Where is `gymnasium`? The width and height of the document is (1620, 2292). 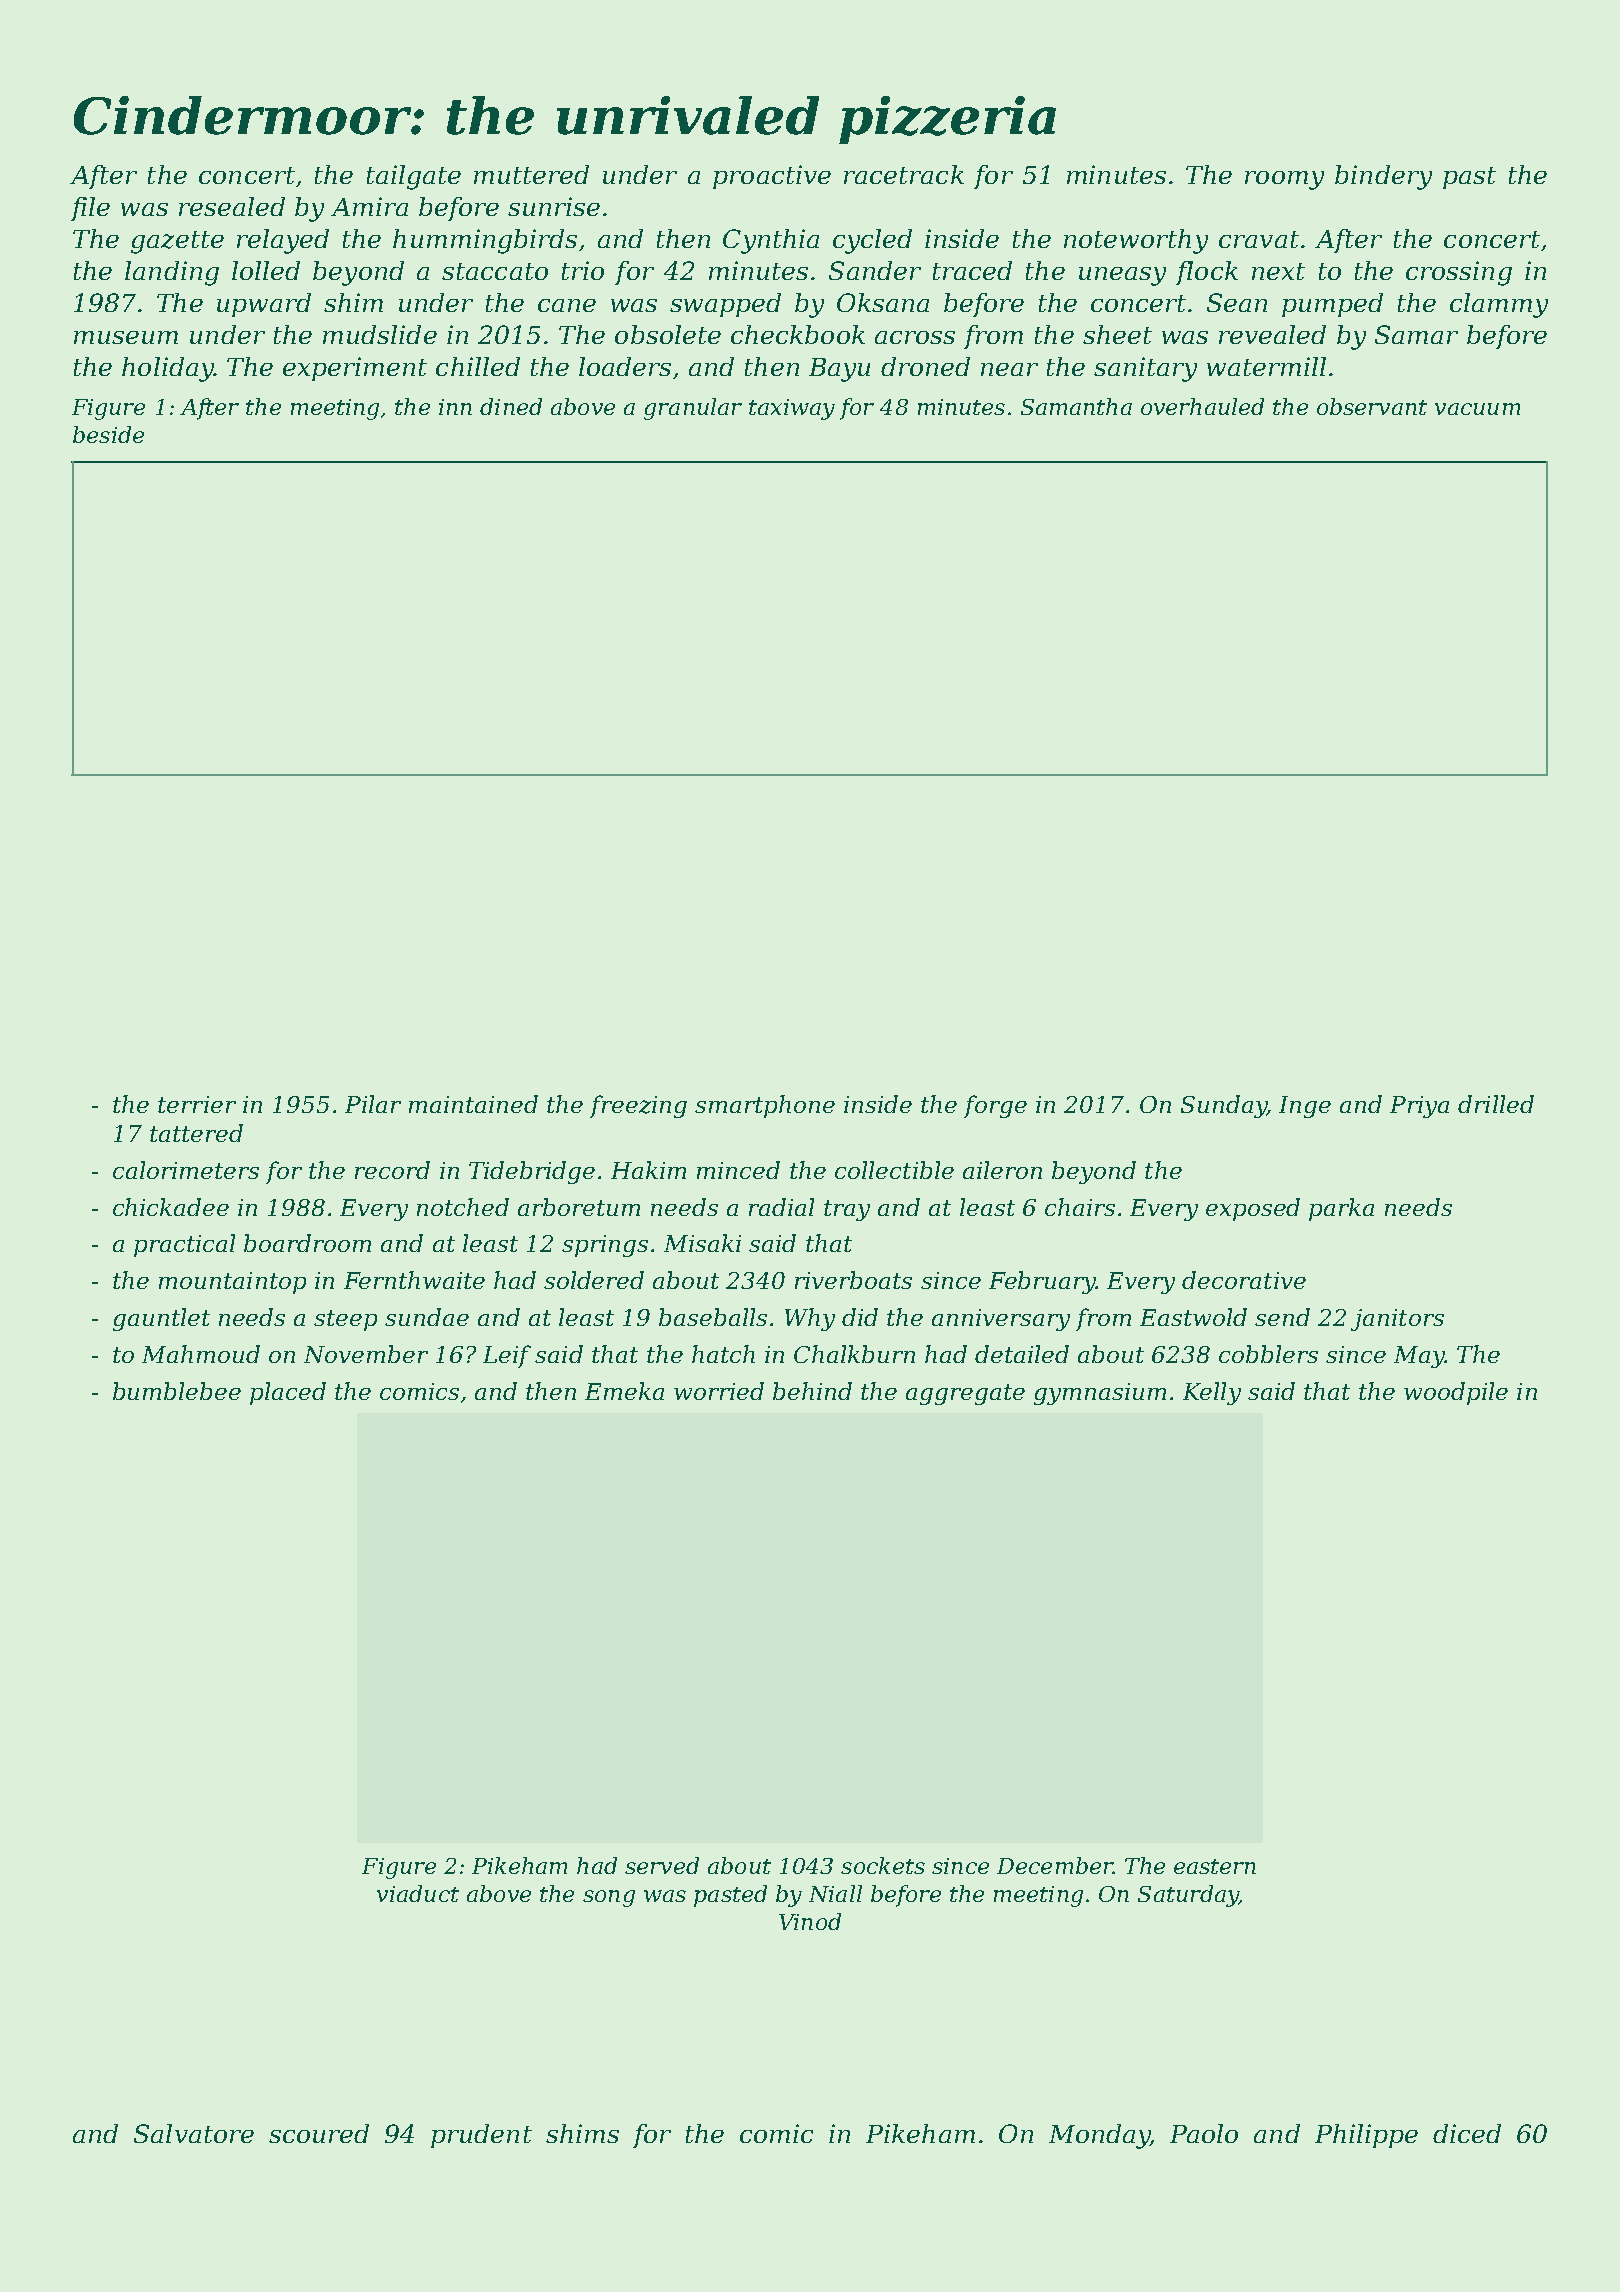 gymnasium is located at coordinates (1100, 1394).
